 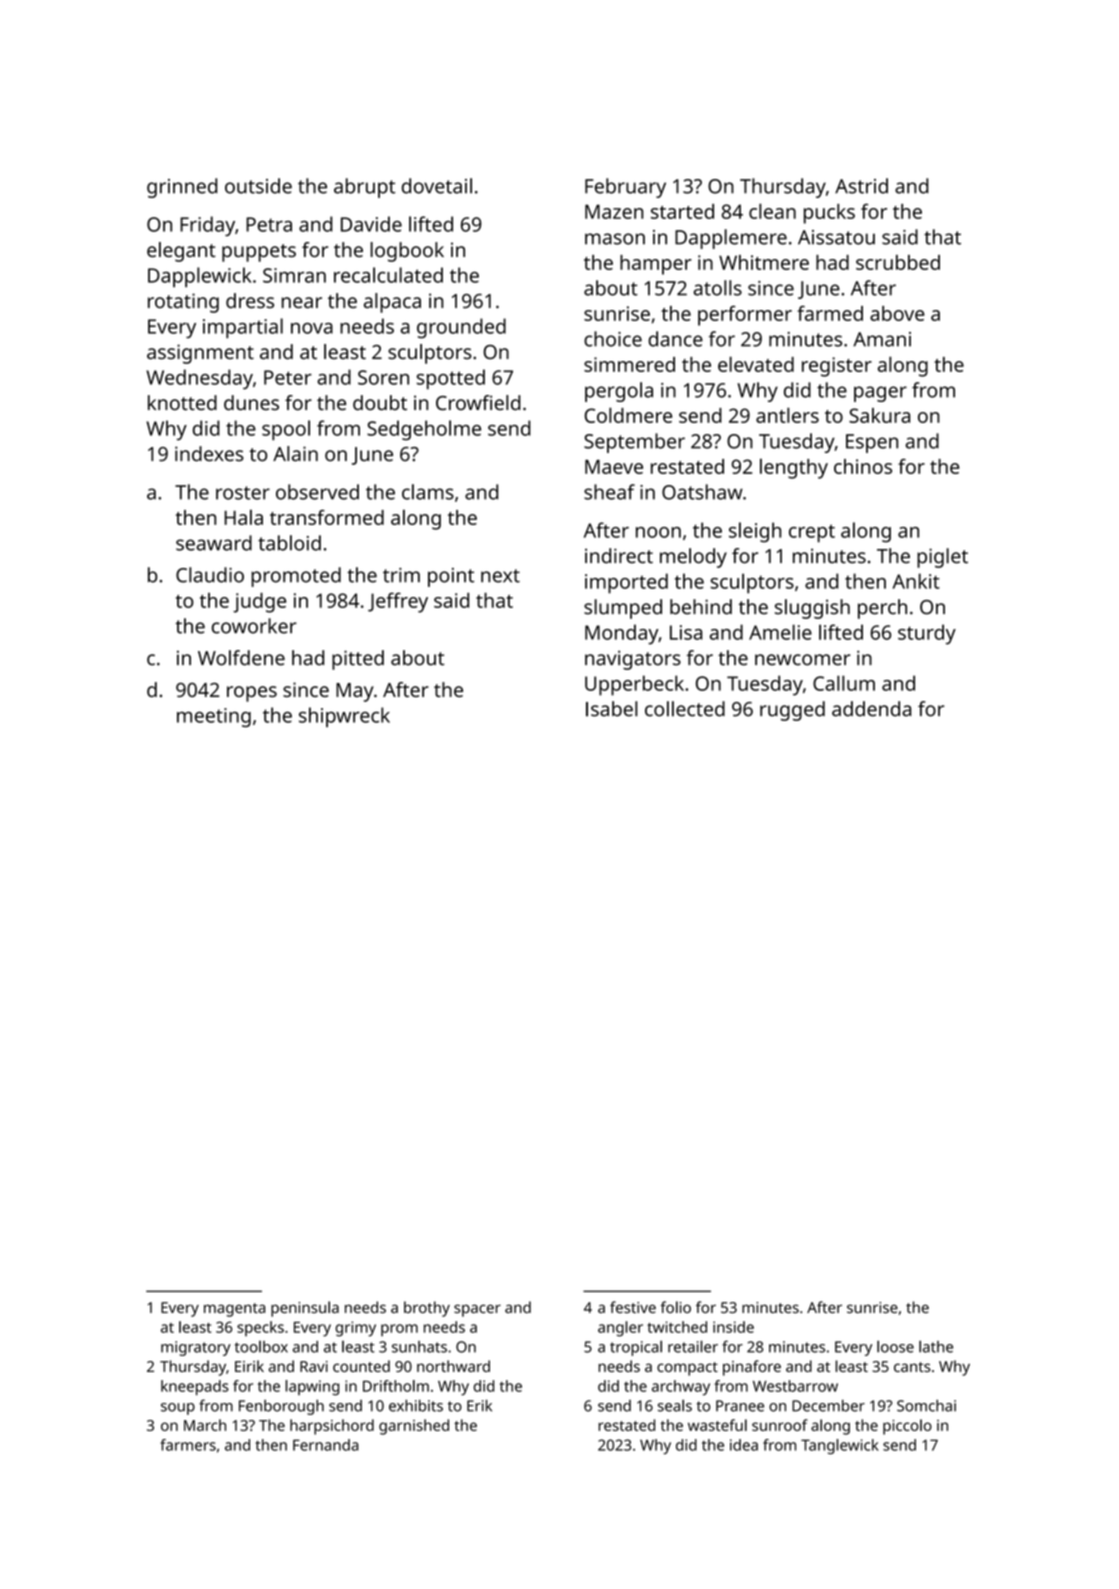 What do you see at coordinates (871, 709) in the image?
I see `addenda` at bounding box center [871, 709].
